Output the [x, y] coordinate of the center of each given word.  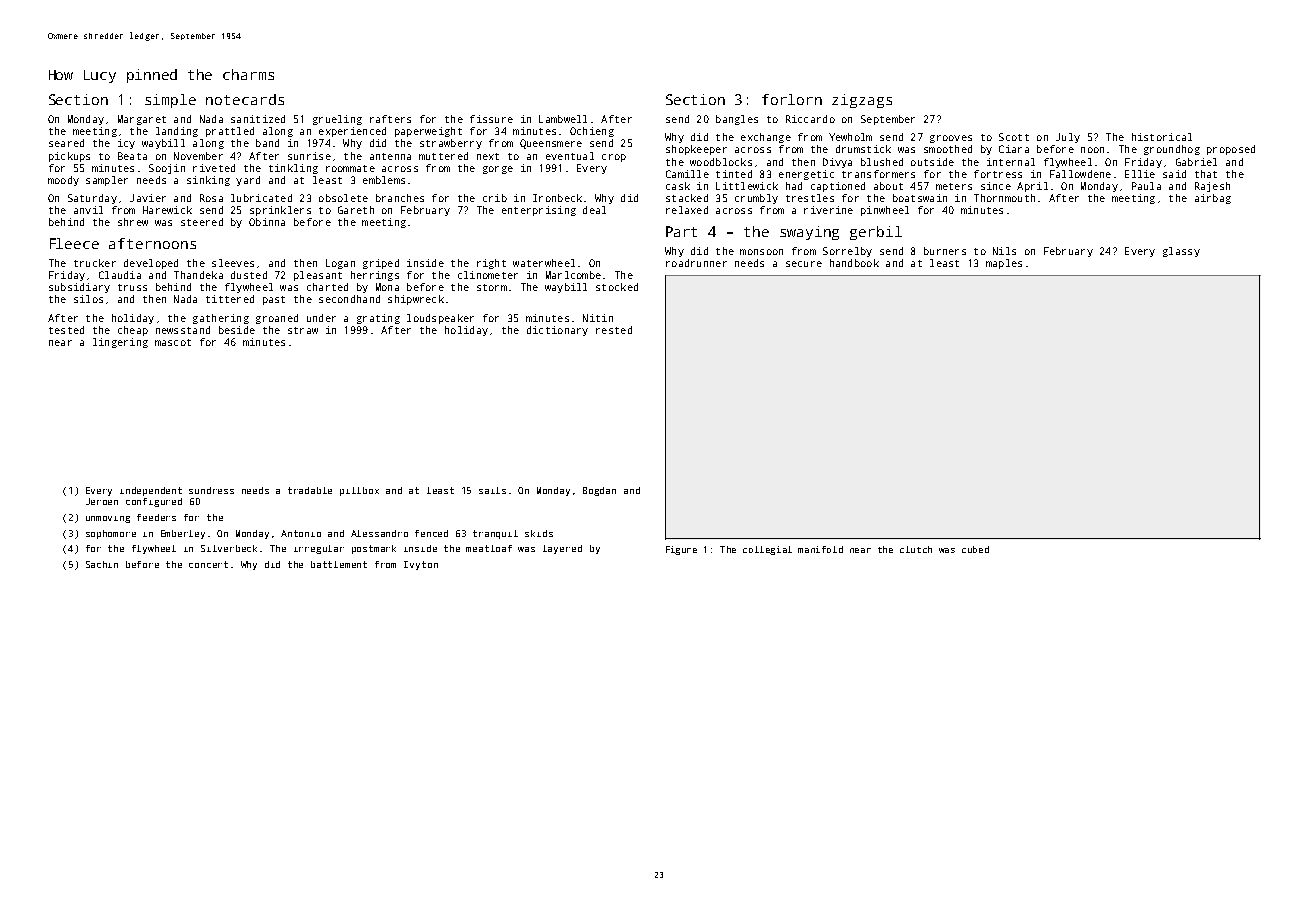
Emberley [183, 534]
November [198, 156]
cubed [975, 549]
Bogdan [599, 491]
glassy [1181, 252]
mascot [173, 342]
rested [614, 330]
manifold [820, 549]
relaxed [687, 210]
